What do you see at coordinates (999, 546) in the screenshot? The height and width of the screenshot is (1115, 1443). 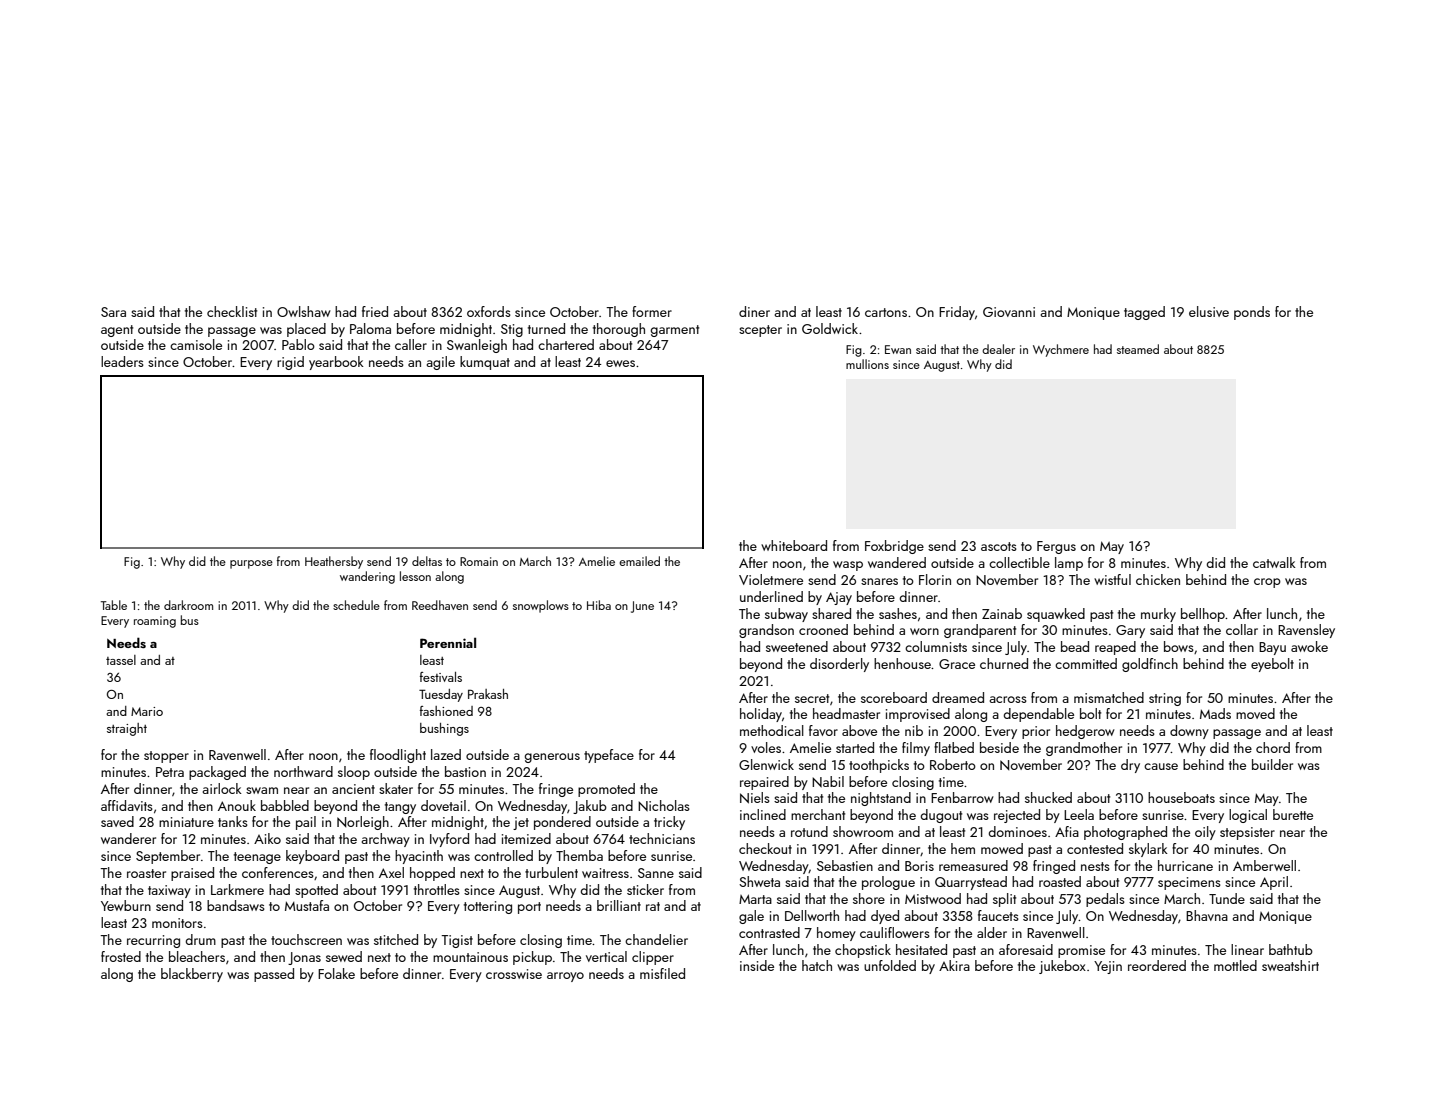 I see `ascots` at bounding box center [999, 546].
